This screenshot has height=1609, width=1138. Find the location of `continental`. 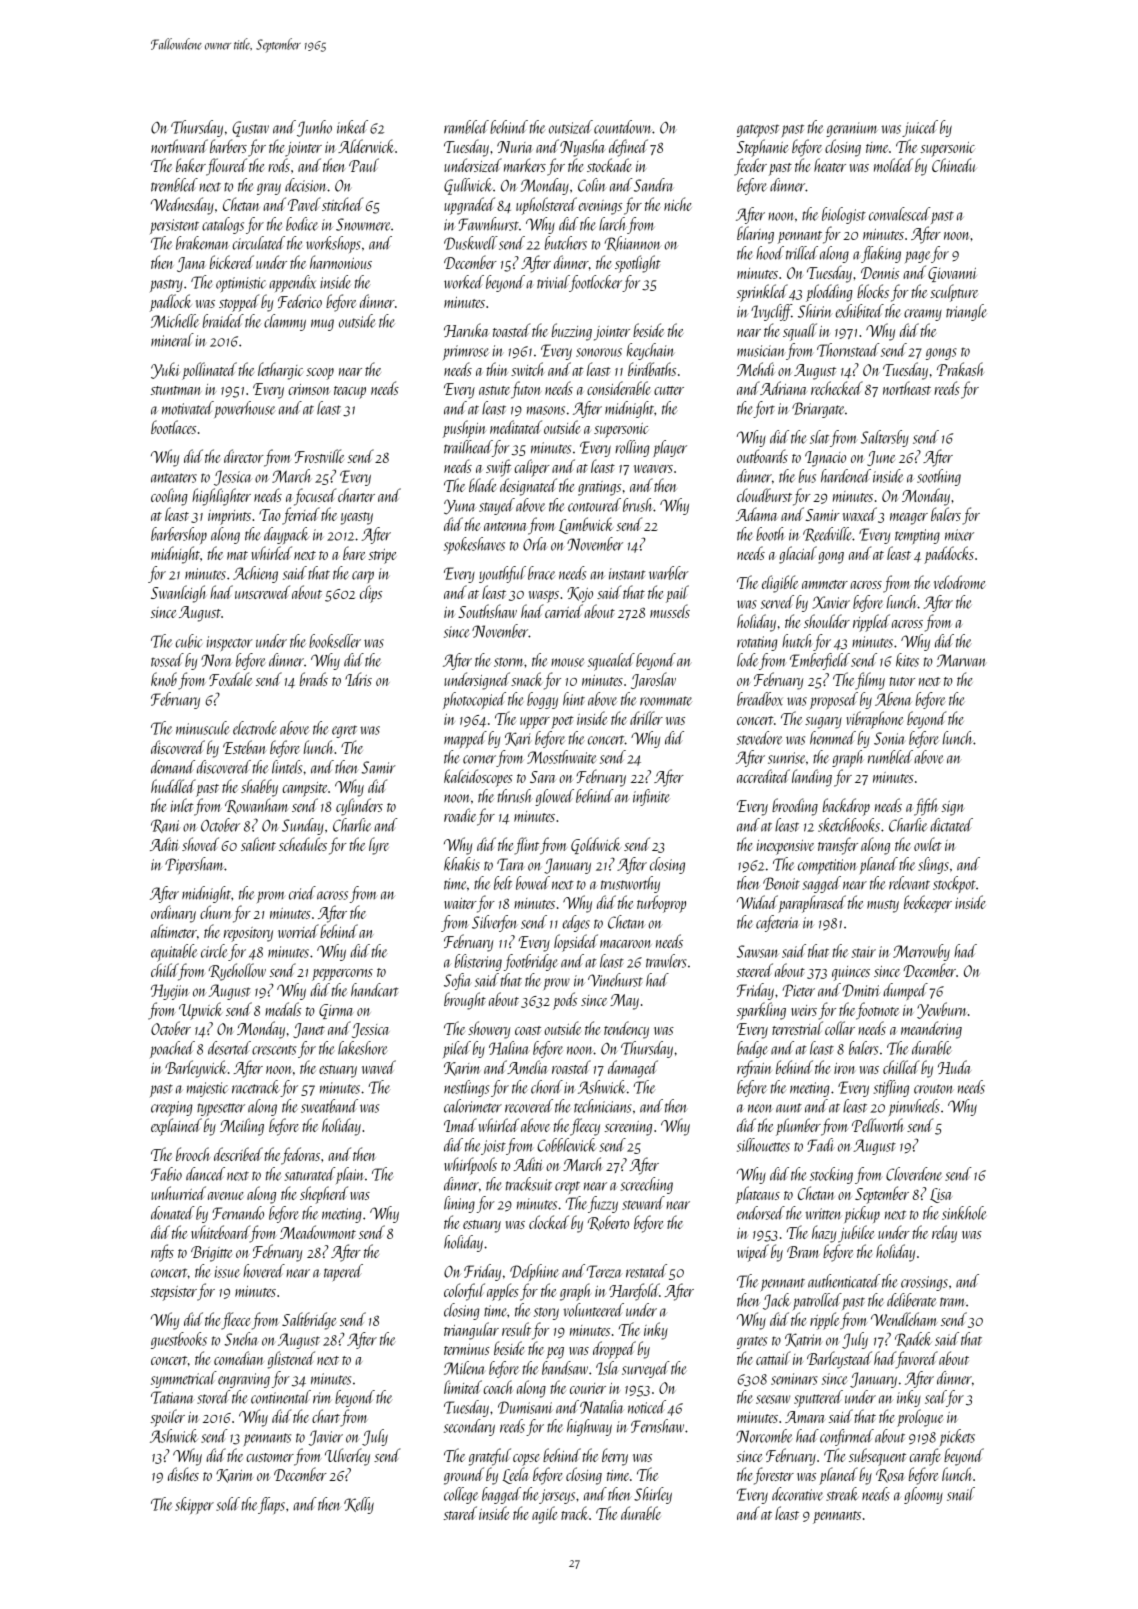

continental is located at coordinates (281, 1397).
